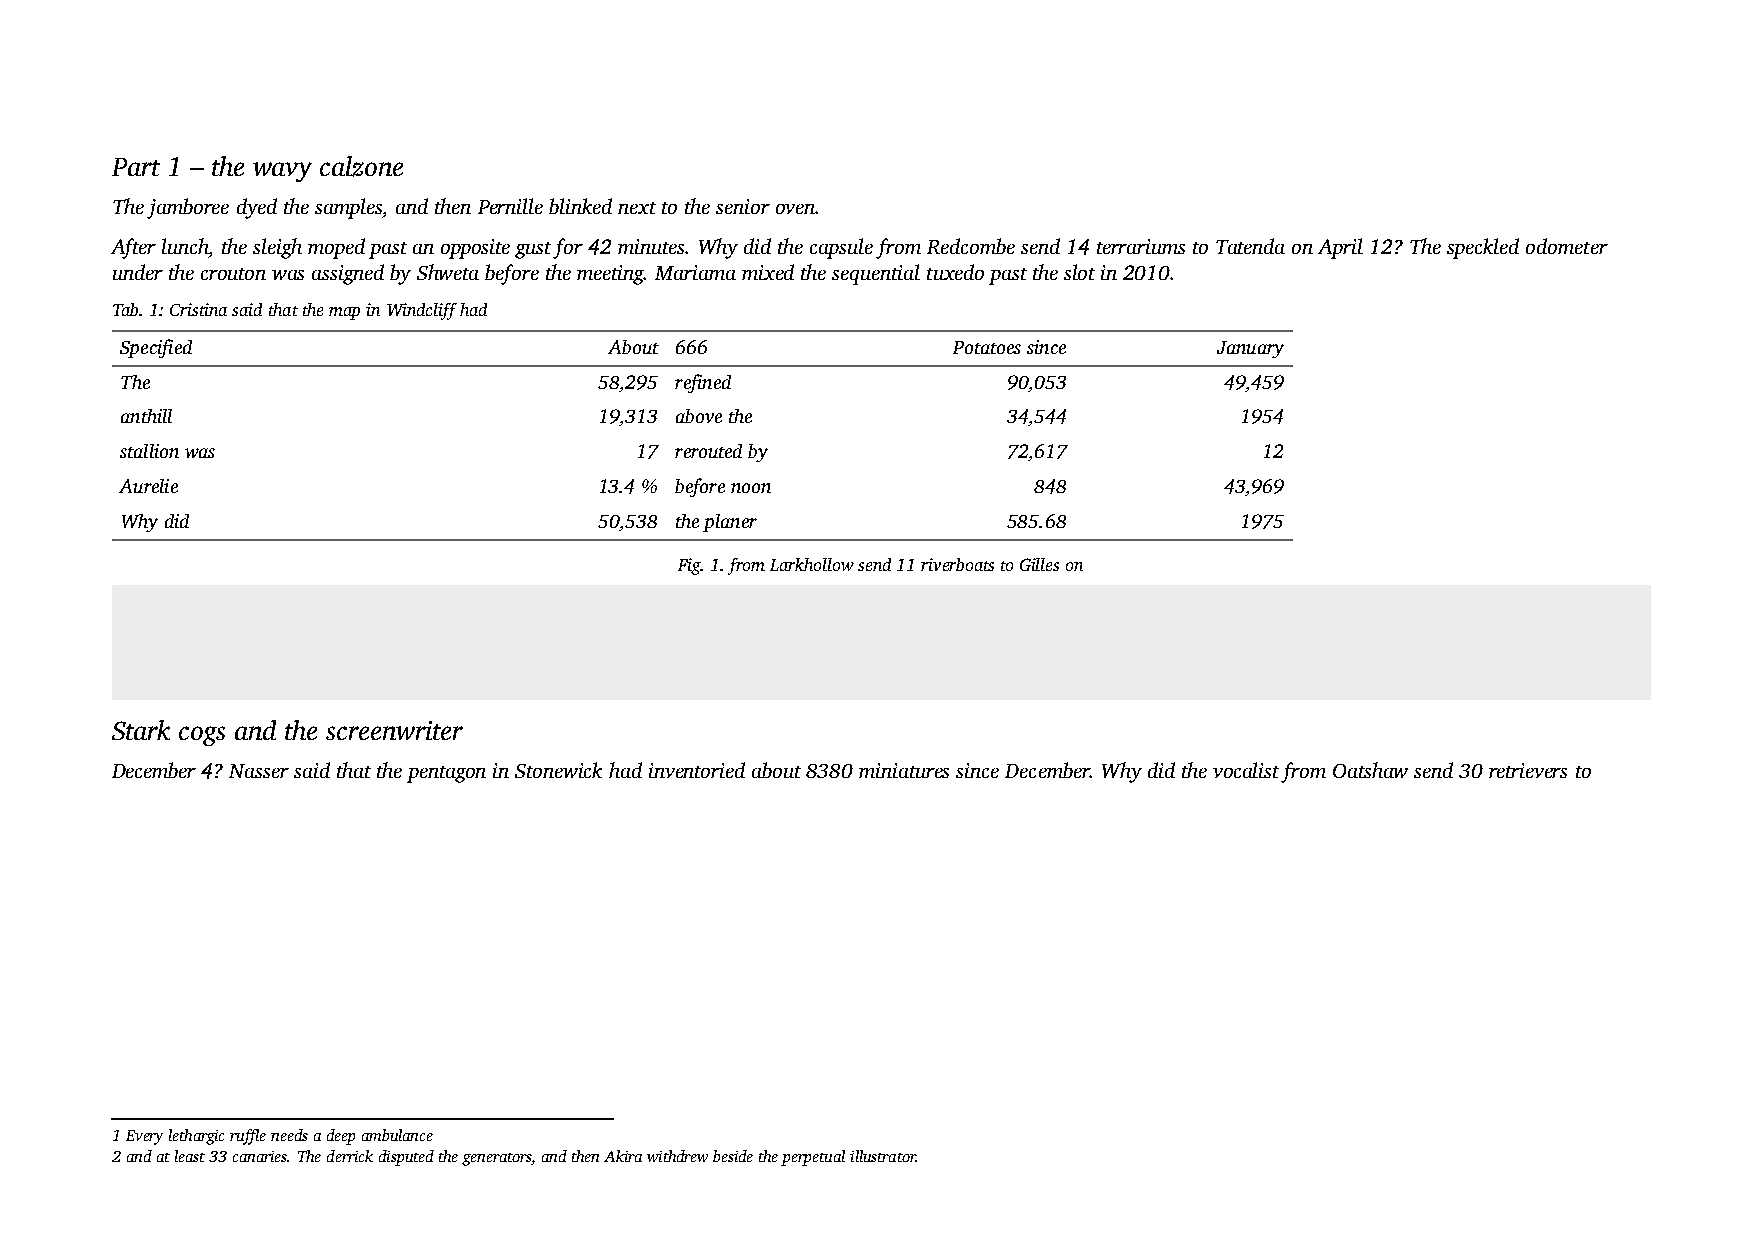  I want to click on pentagon, so click(446, 774).
